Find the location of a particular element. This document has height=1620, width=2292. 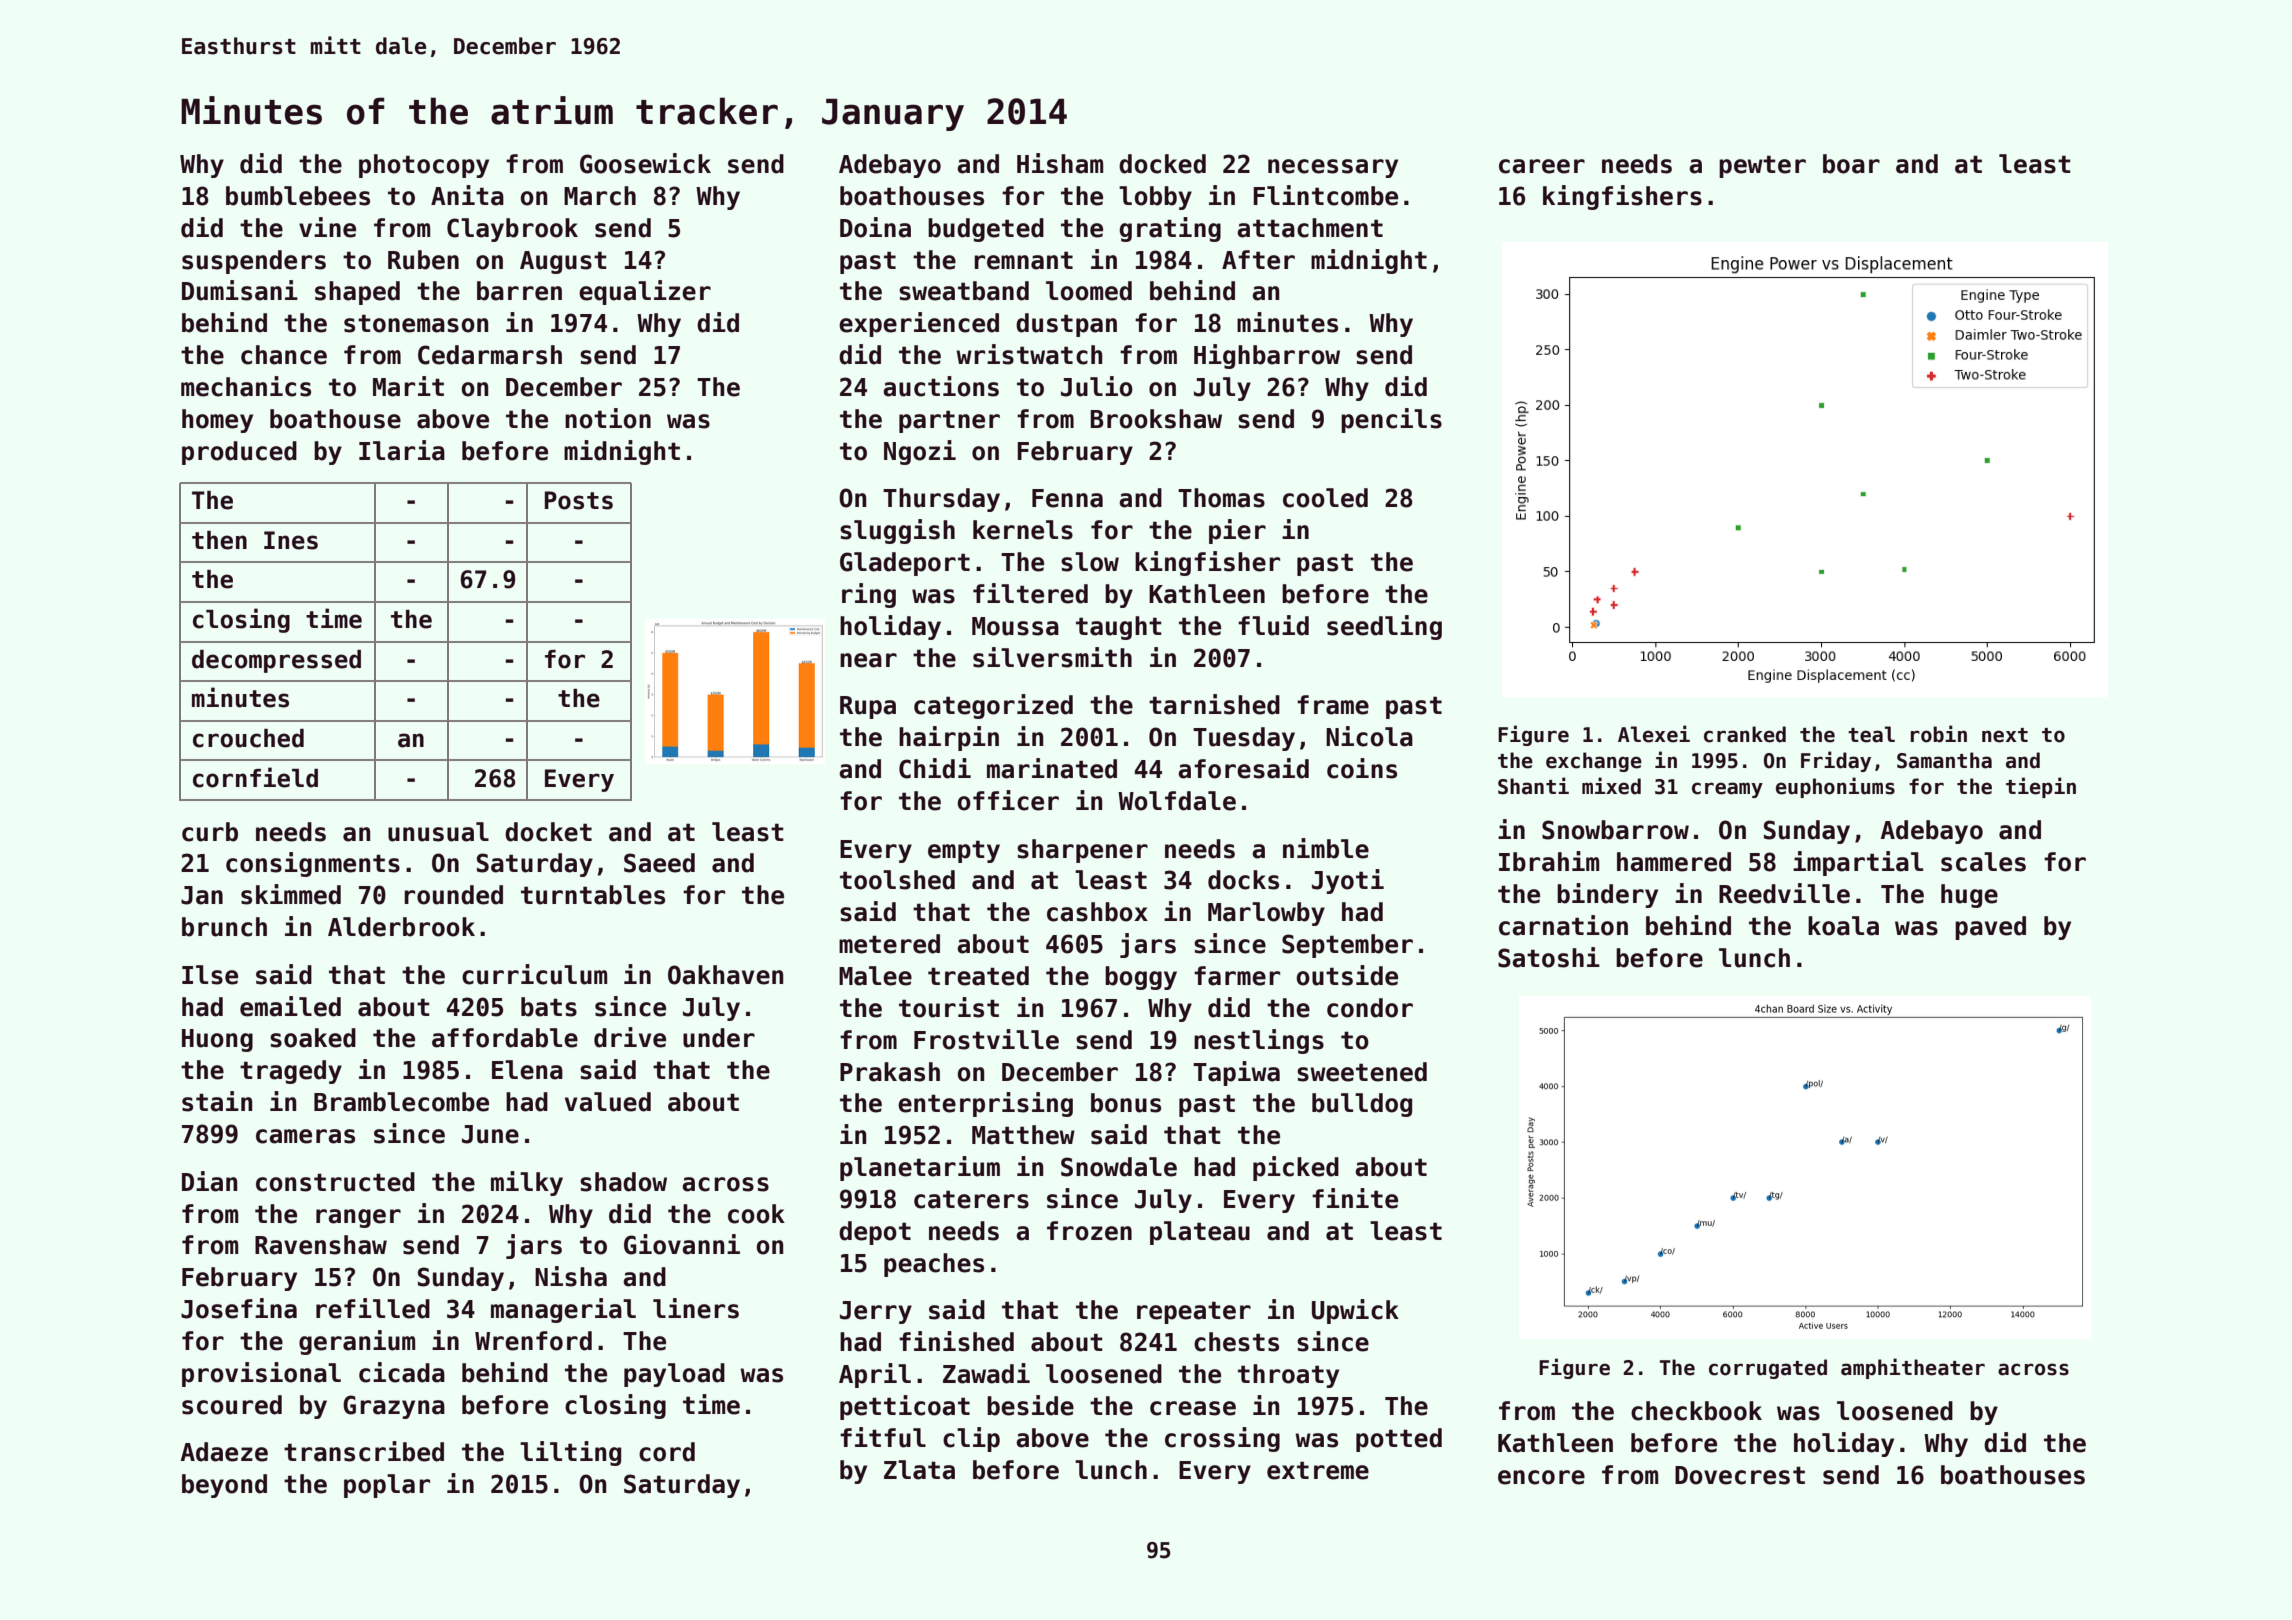

Nicola is located at coordinates (1369, 736).
